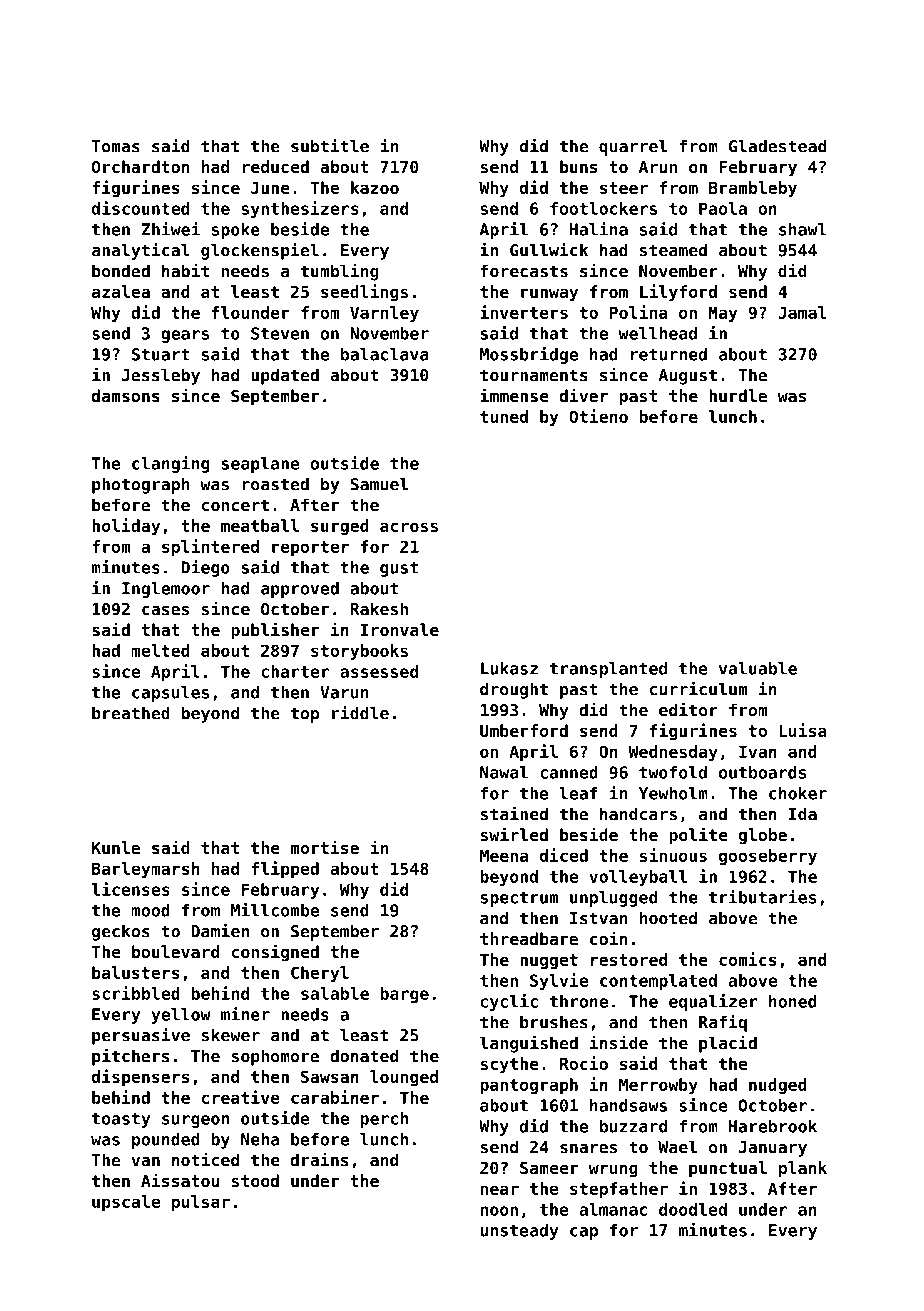 The height and width of the document is (1311, 924). I want to click on yellow, so click(181, 1016).
